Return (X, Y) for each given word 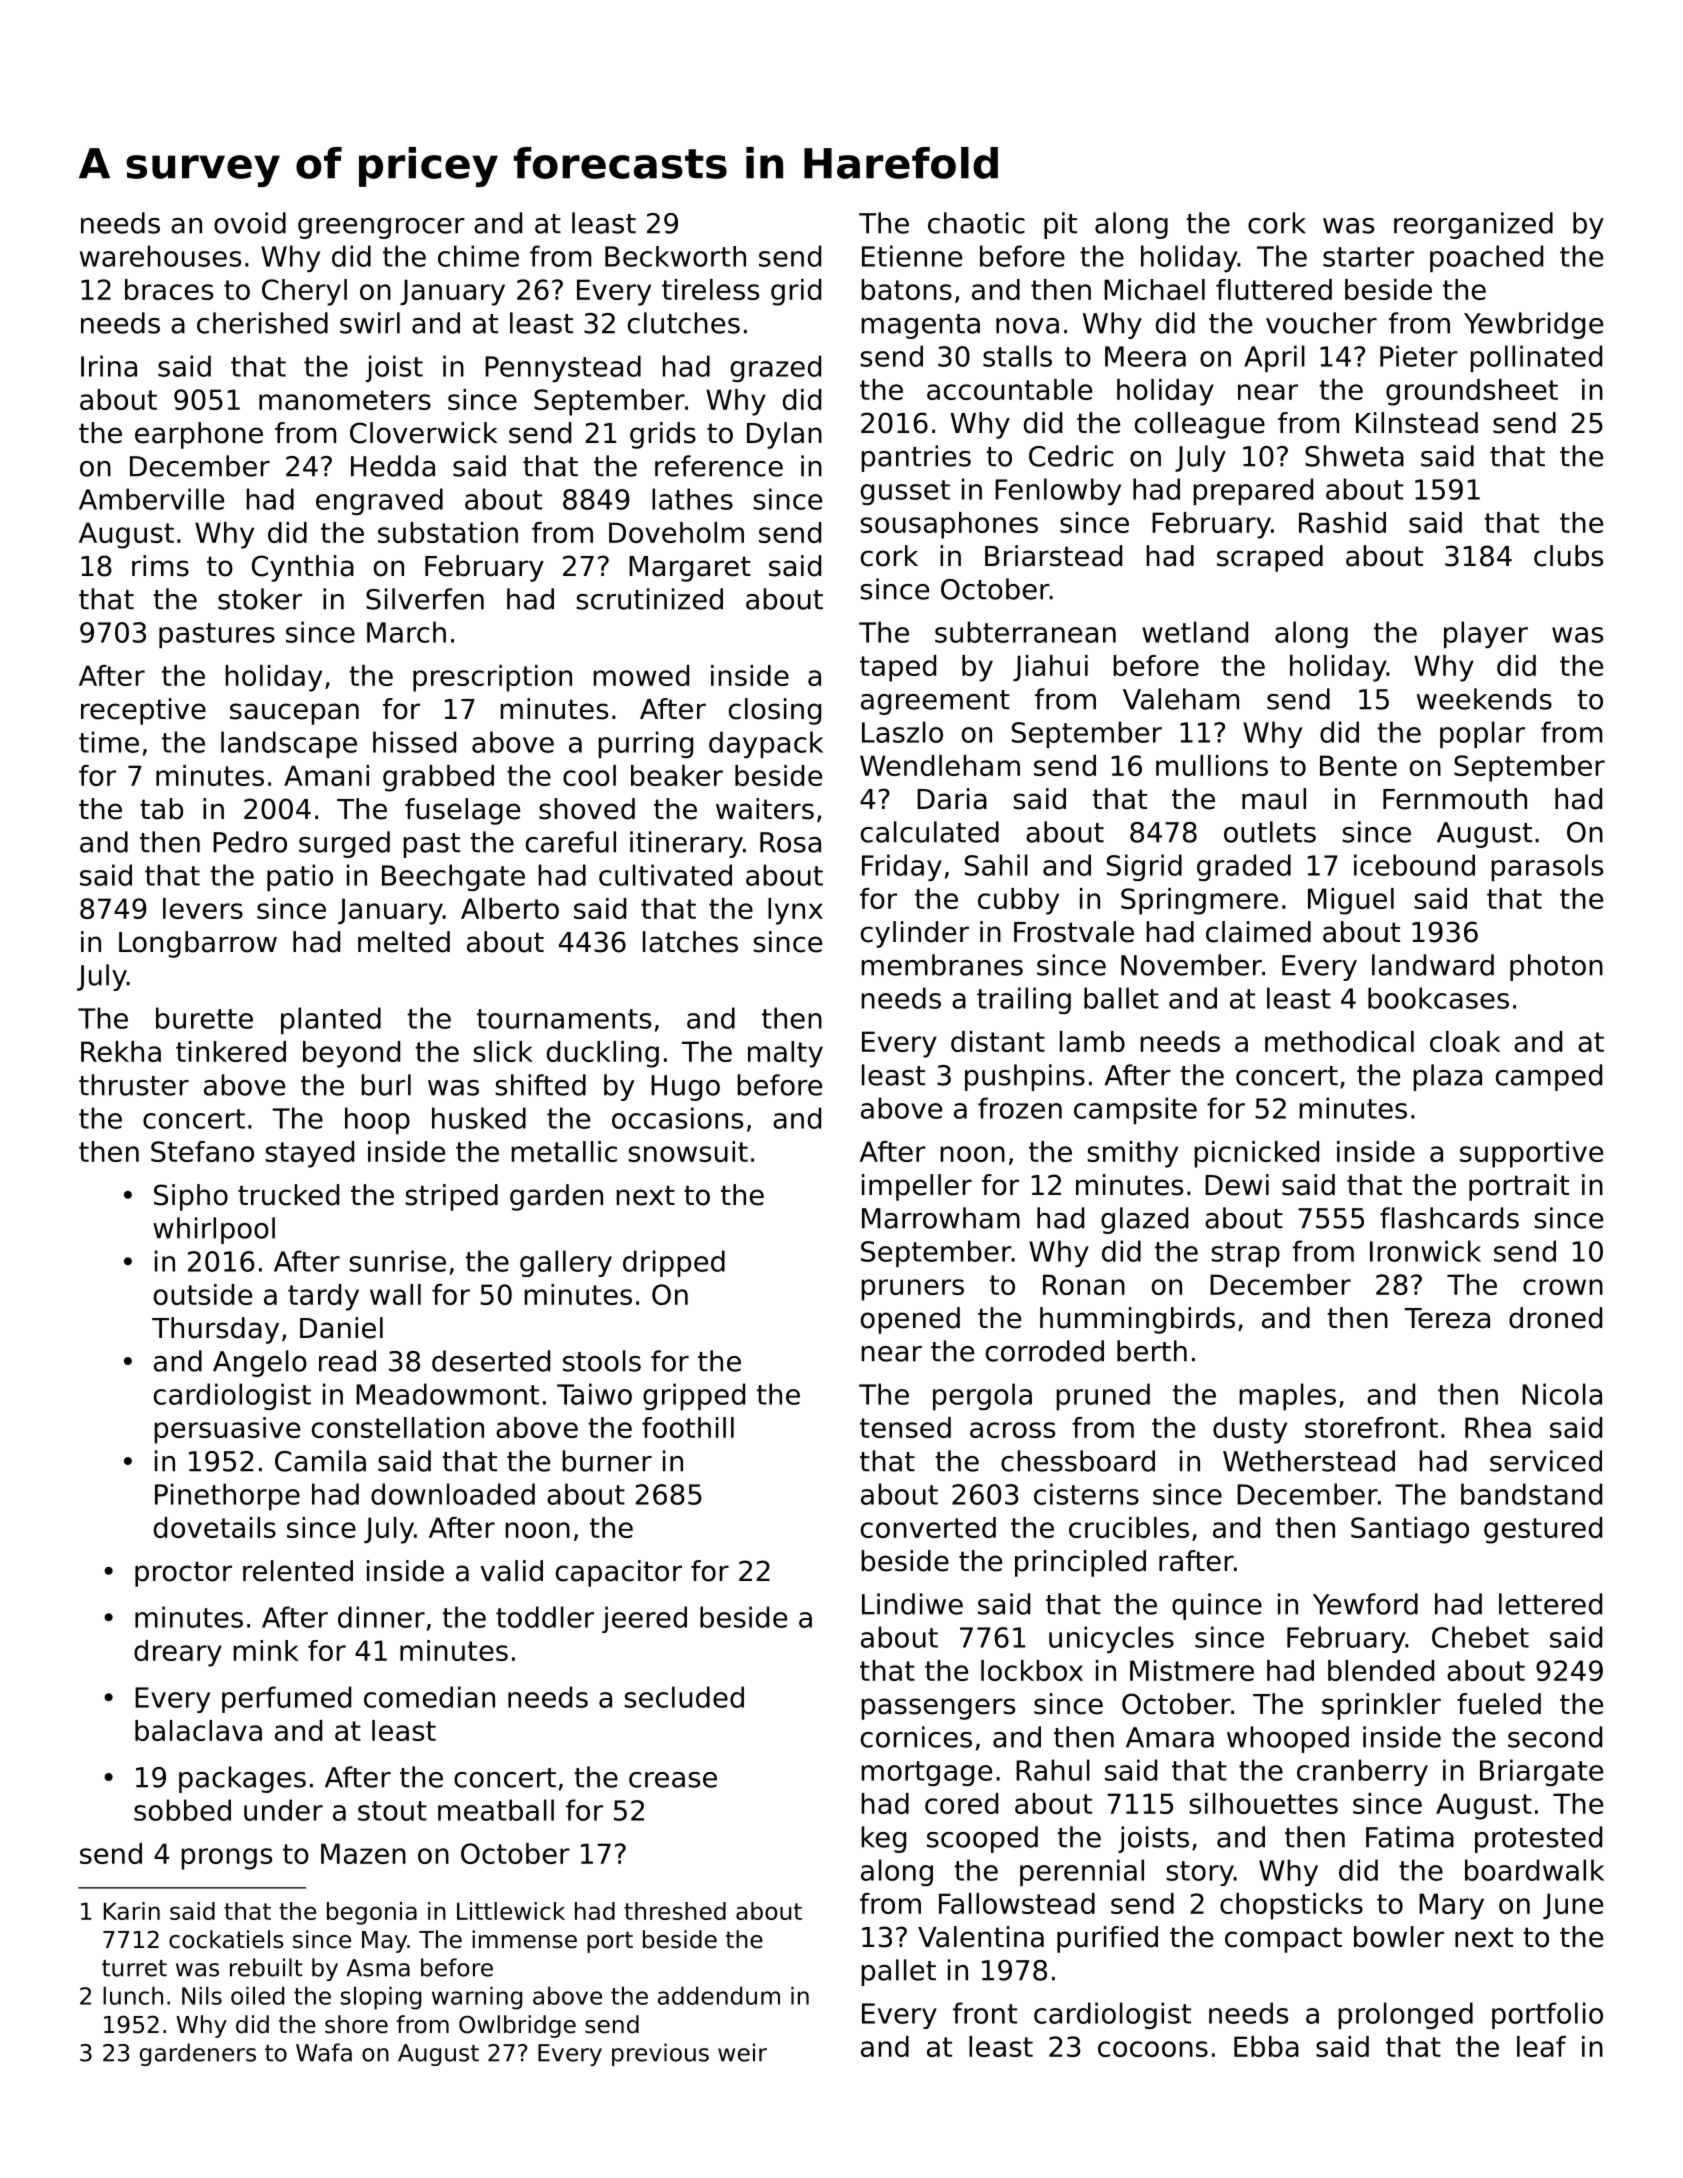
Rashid (1342, 522)
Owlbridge (517, 2026)
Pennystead (563, 368)
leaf (1541, 2046)
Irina (109, 366)
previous (660, 2054)
